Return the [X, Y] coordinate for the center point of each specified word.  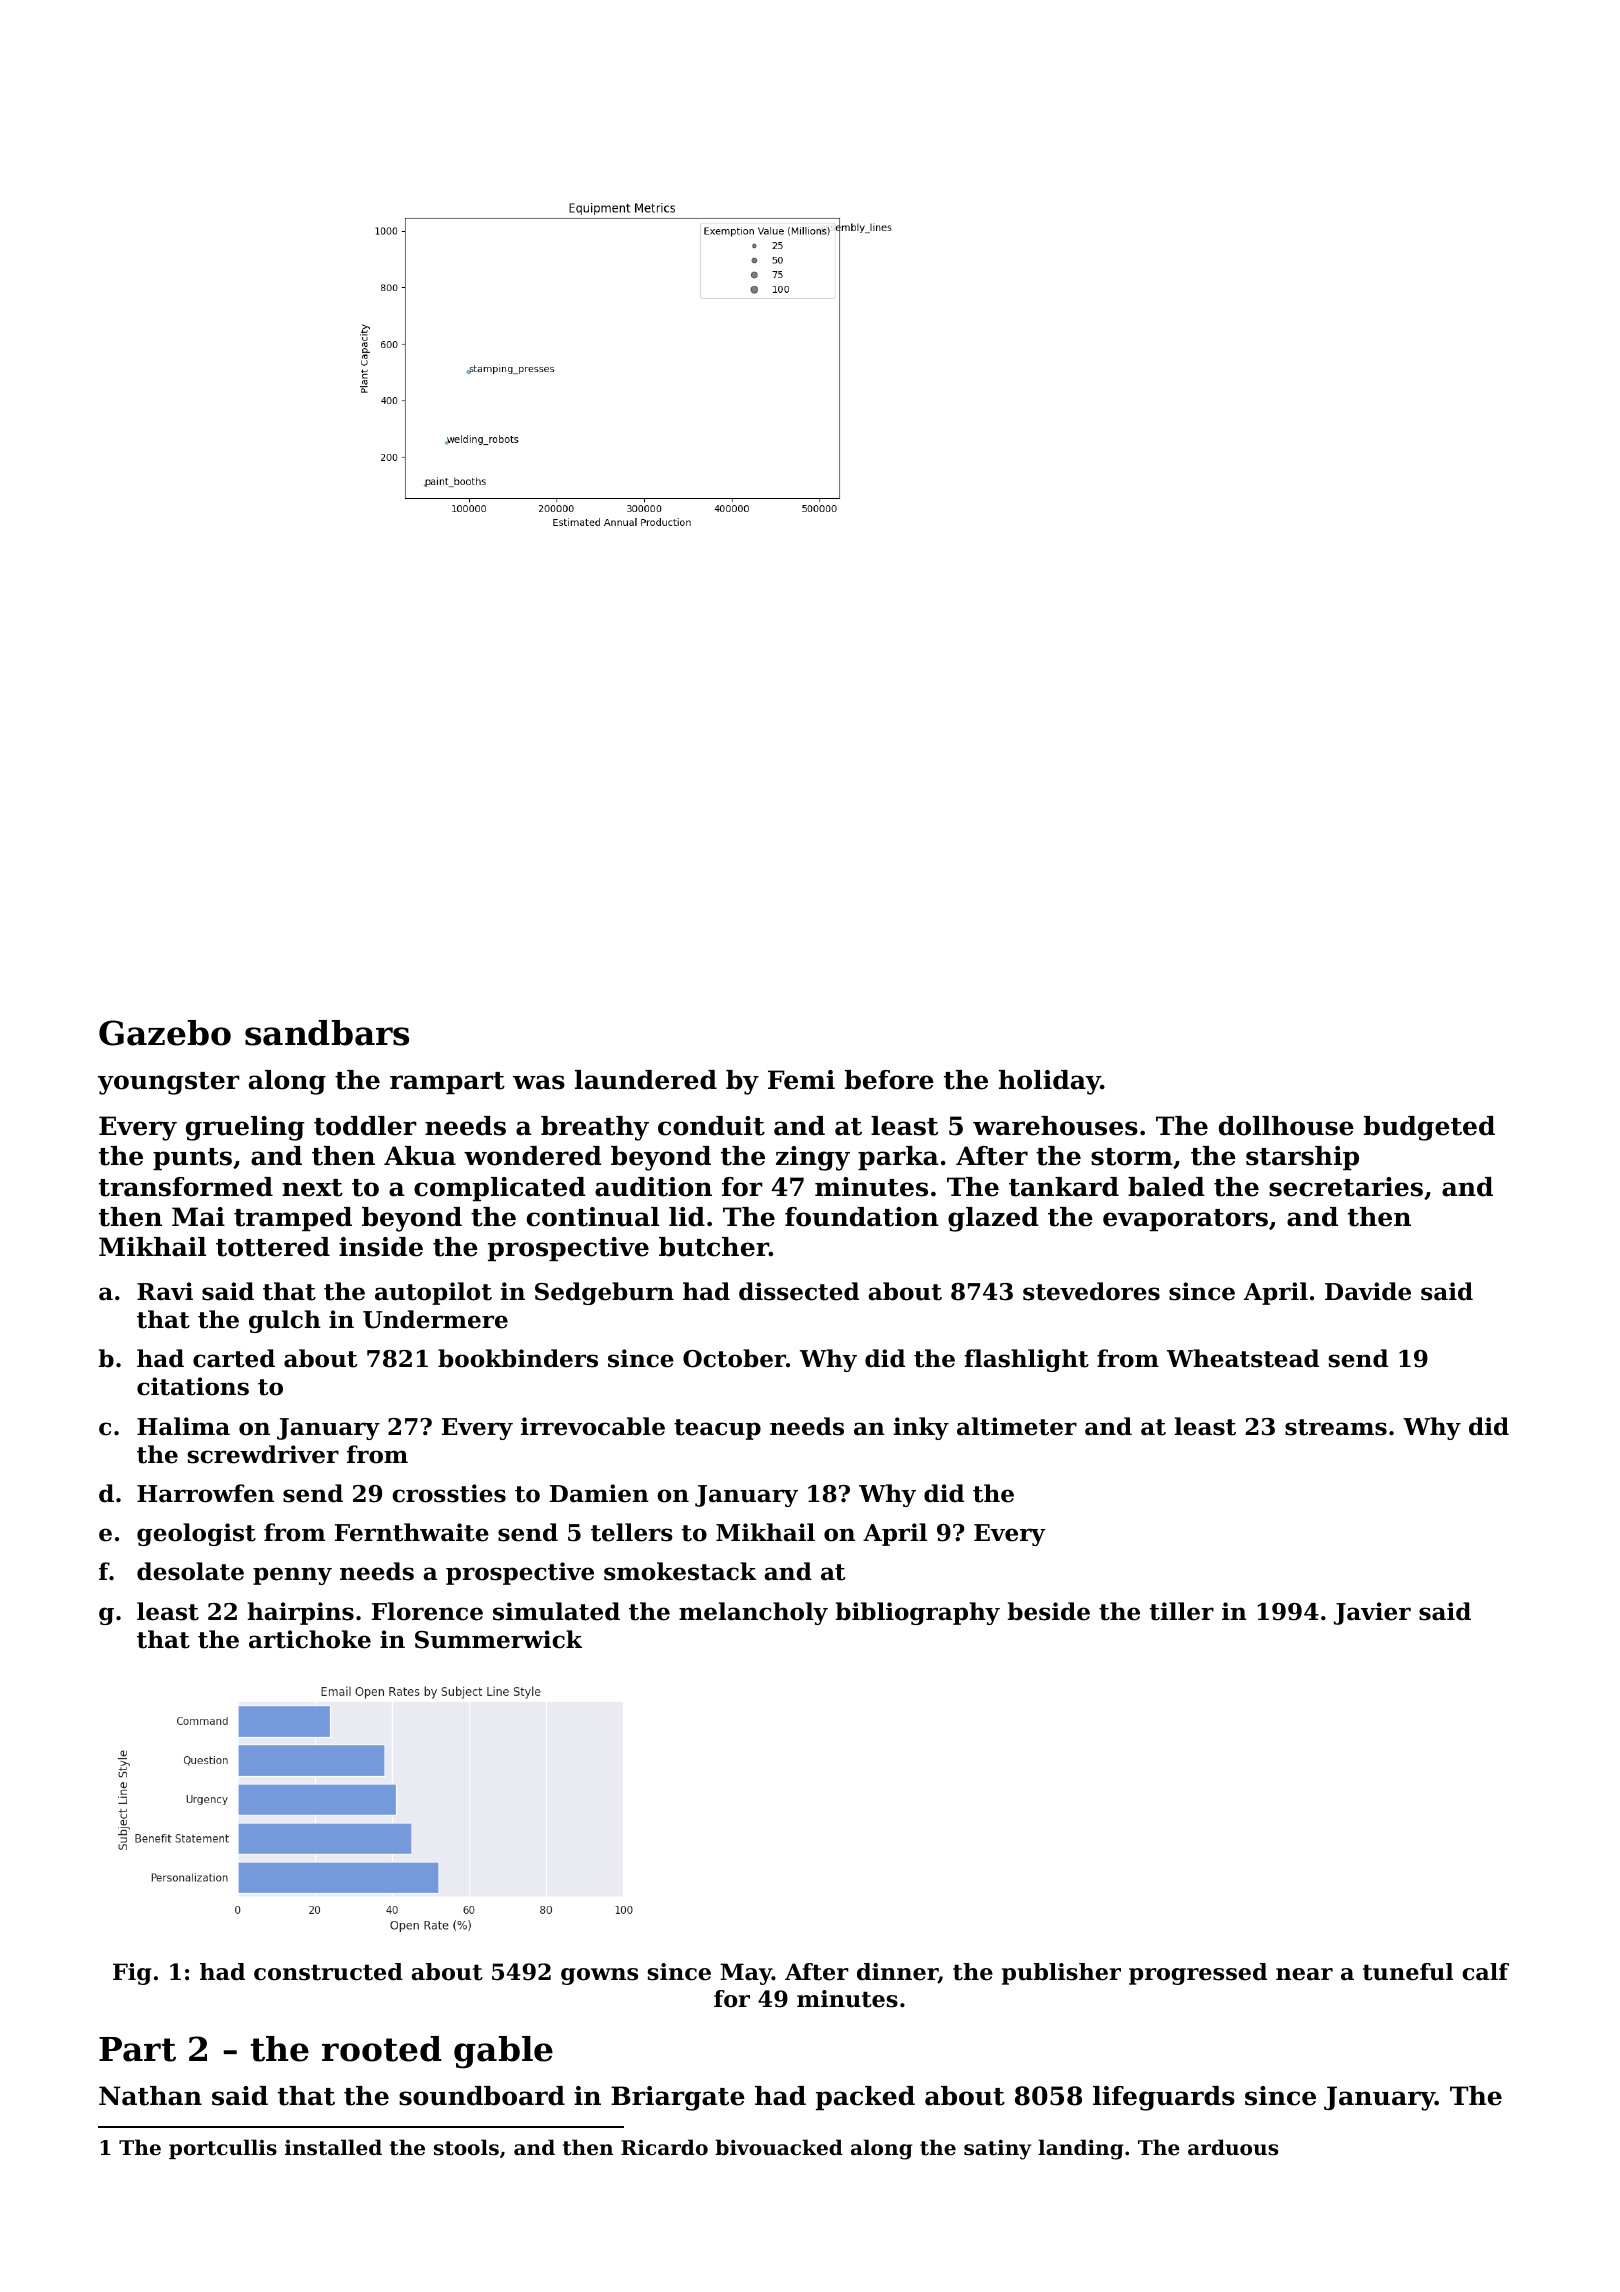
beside [1049, 1611]
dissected [799, 1291]
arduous [1233, 2147]
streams [1336, 1427]
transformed [186, 1187]
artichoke [310, 1639]
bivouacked [779, 2147]
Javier [1372, 1613]
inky [921, 1428]
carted [234, 1358]
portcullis [223, 2149]
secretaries [1346, 1187]
